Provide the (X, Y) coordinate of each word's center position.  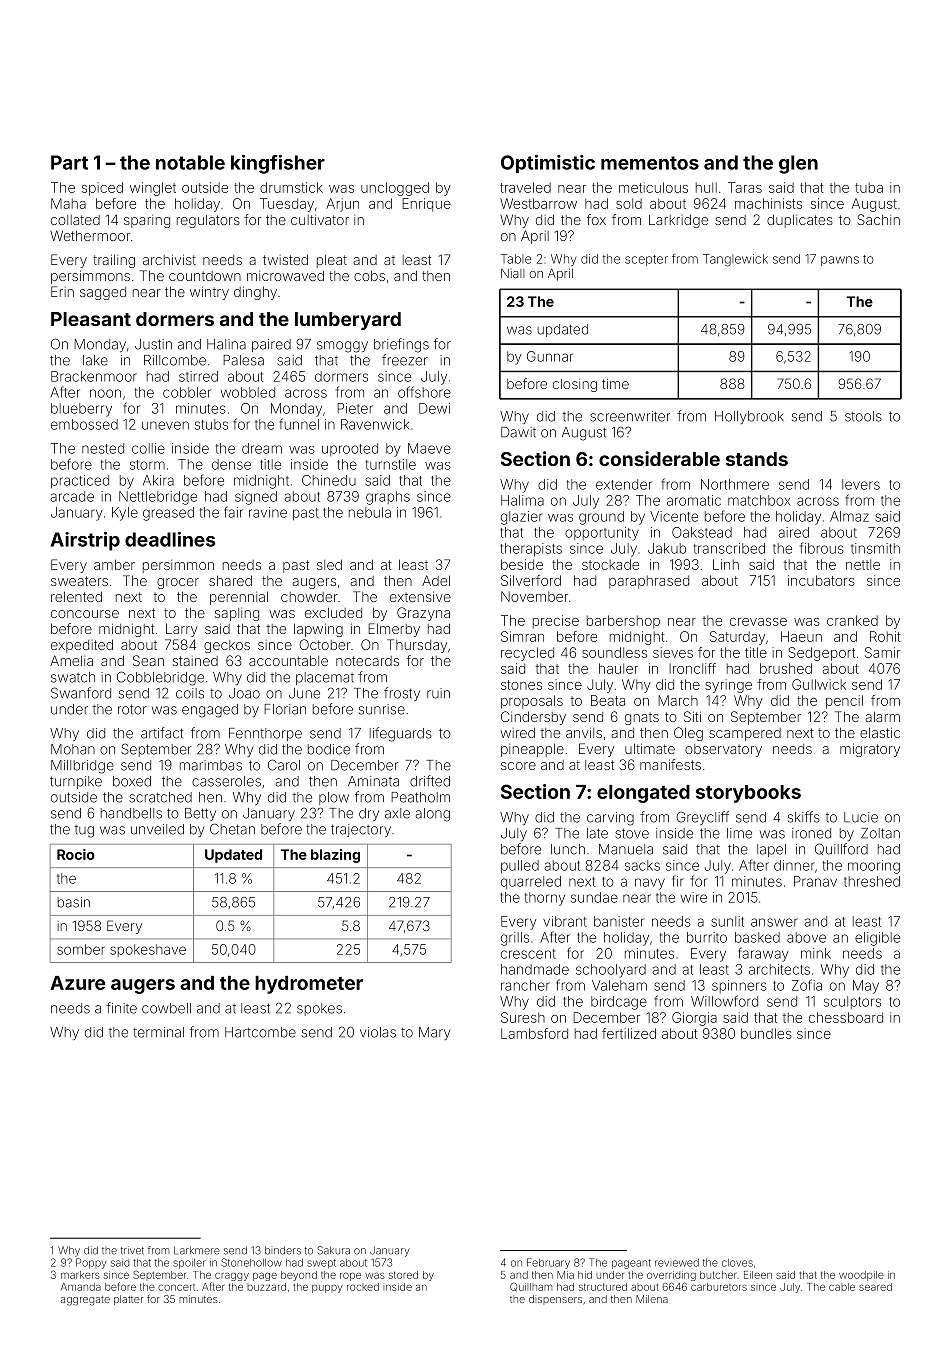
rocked (363, 1287)
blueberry (81, 410)
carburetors (719, 1287)
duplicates (800, 221)
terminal (158, 1032)
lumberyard (348, 321)
